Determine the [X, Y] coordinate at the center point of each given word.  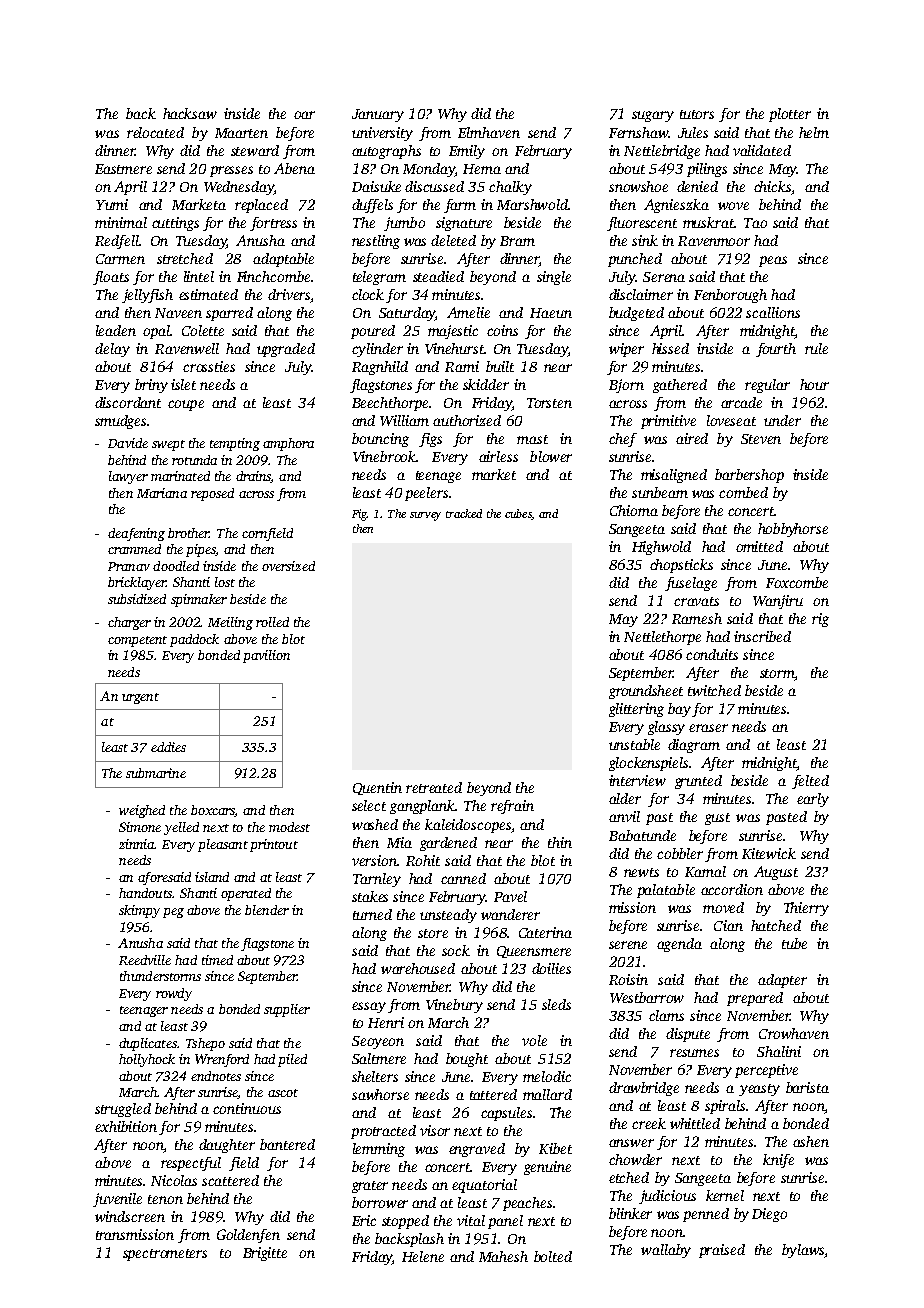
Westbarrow [647, 997]
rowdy [174, 994]
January [378, 115]
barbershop [749, 476]
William [404, 420]
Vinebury [454, 1006]
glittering [636, 710]
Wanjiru [778, 602]
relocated [155, 132]
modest [289, 827]
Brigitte [265, 1254]
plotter [790, 115]
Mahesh [503, 1256]
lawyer [128, 477]
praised [722, 1251]
